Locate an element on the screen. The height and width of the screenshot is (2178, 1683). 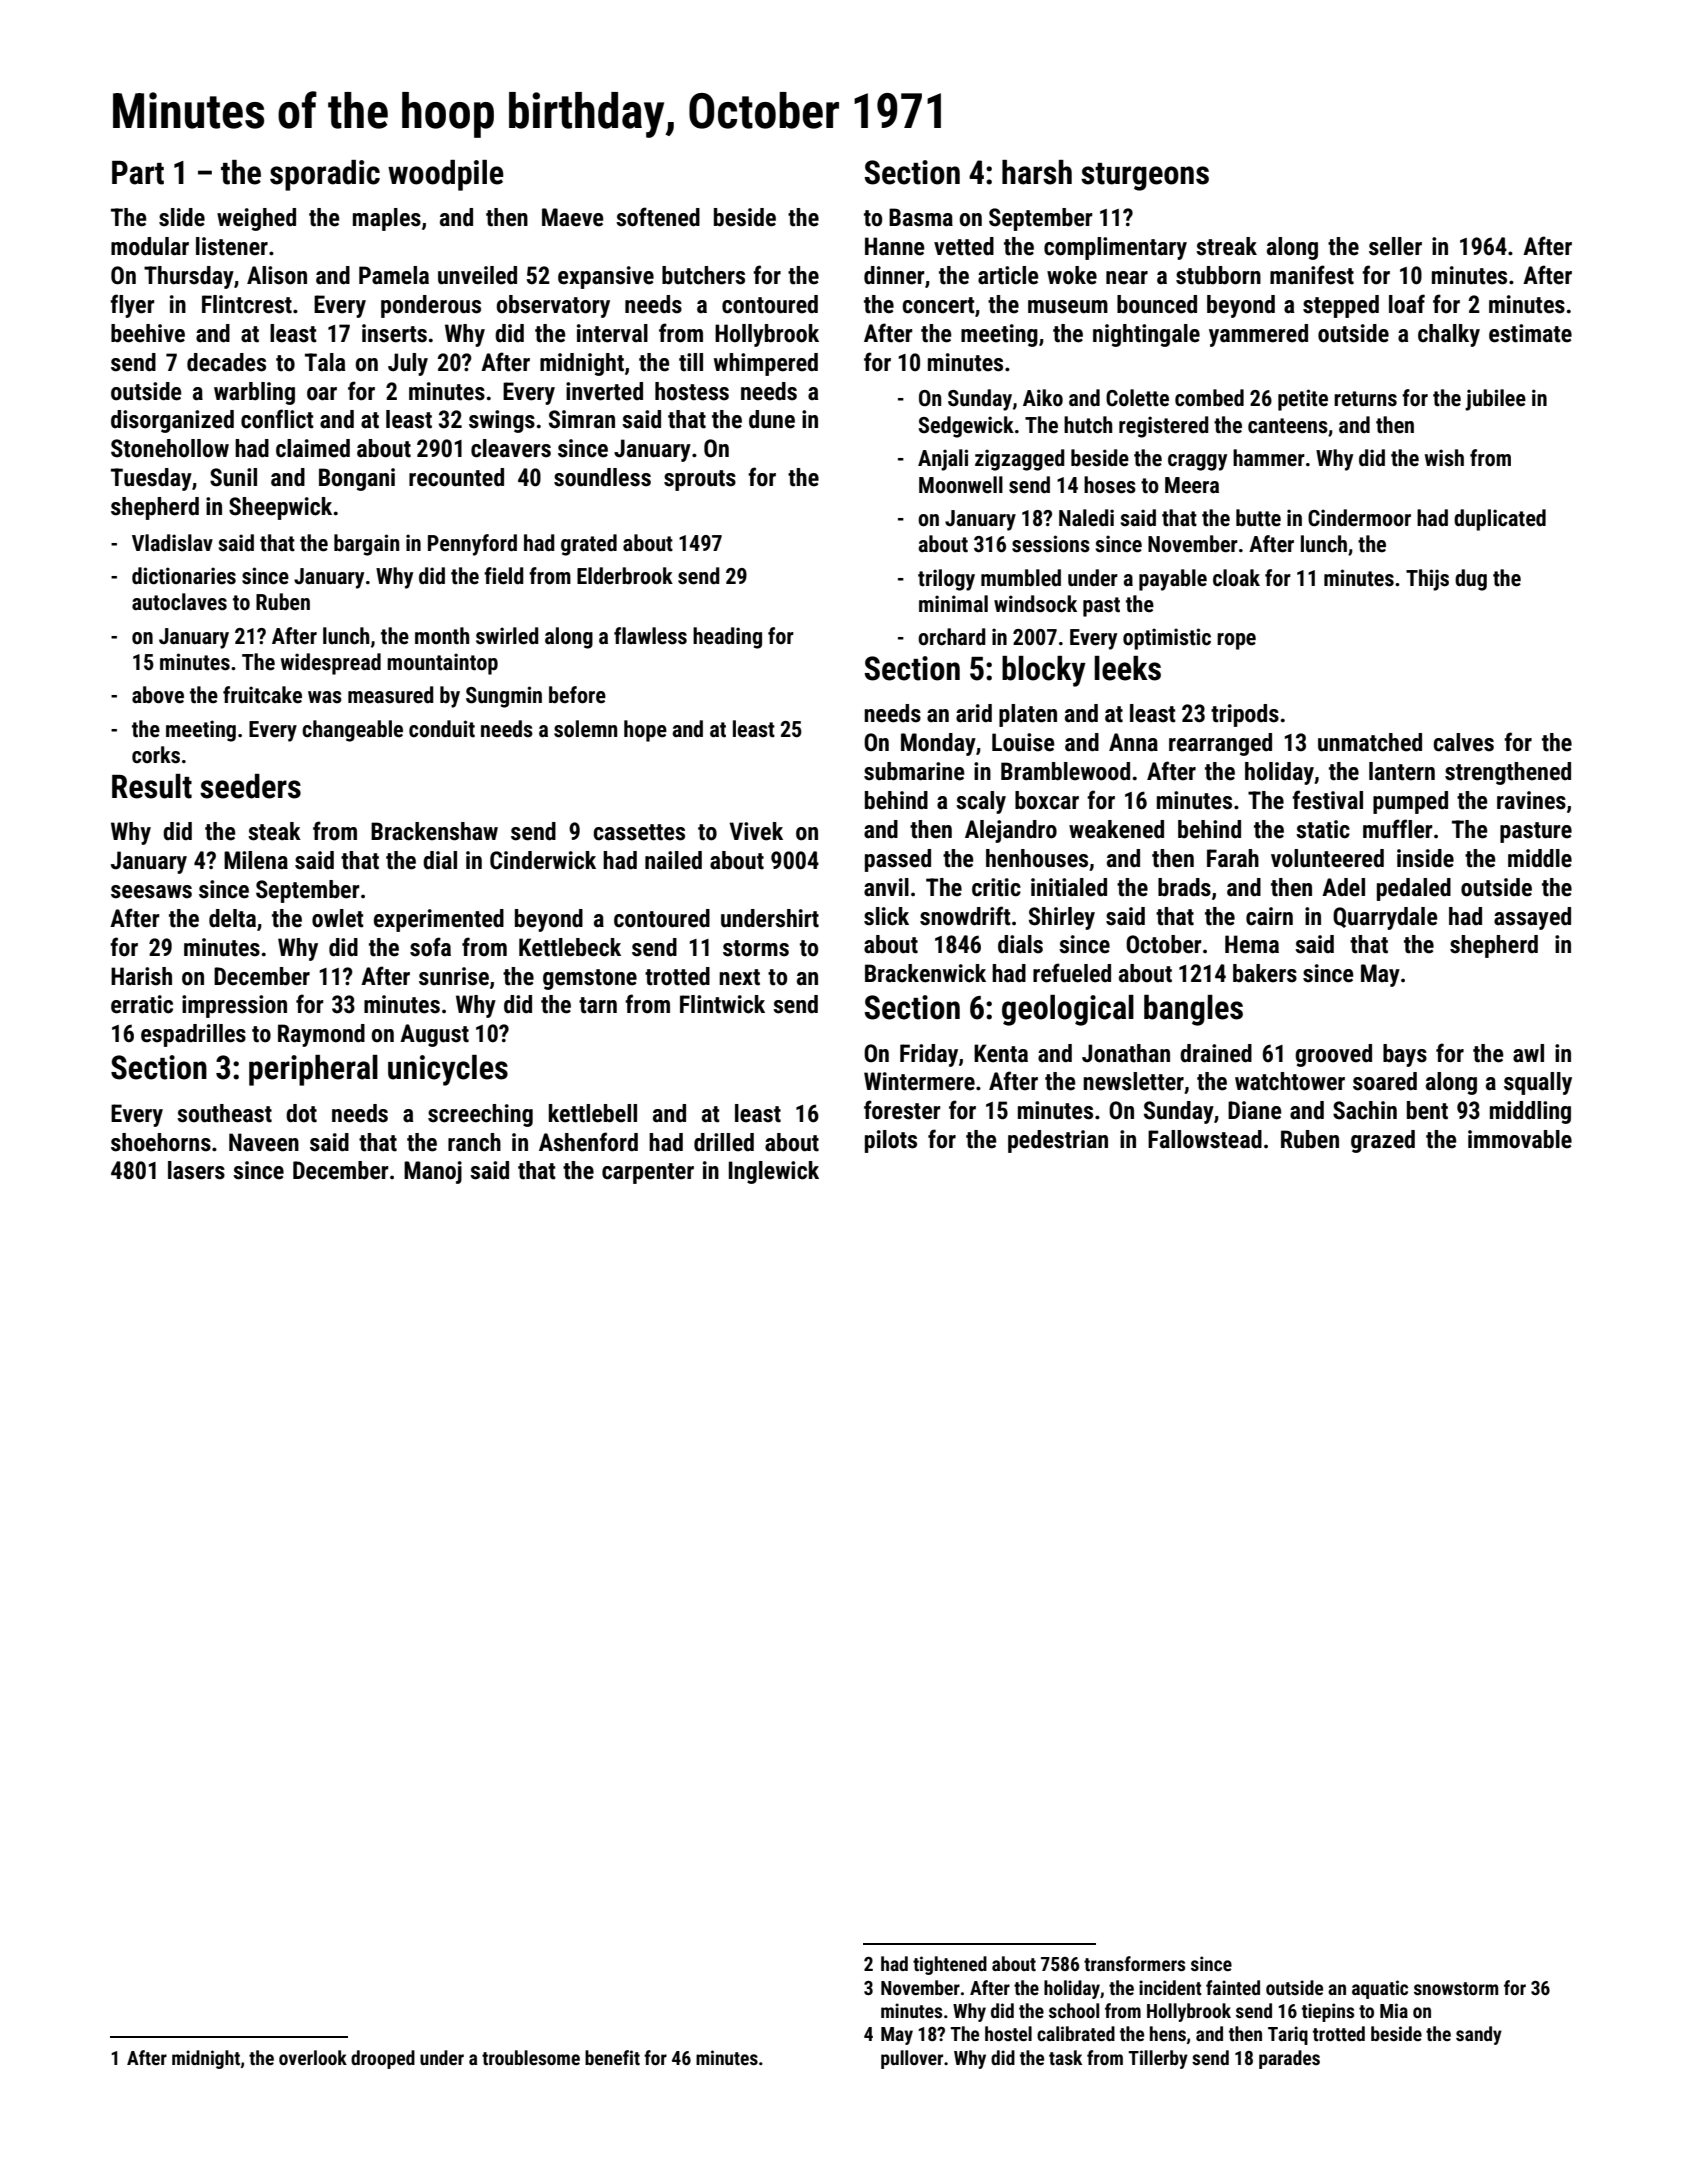
calibrated is located at coordinates (1076, 2033).
